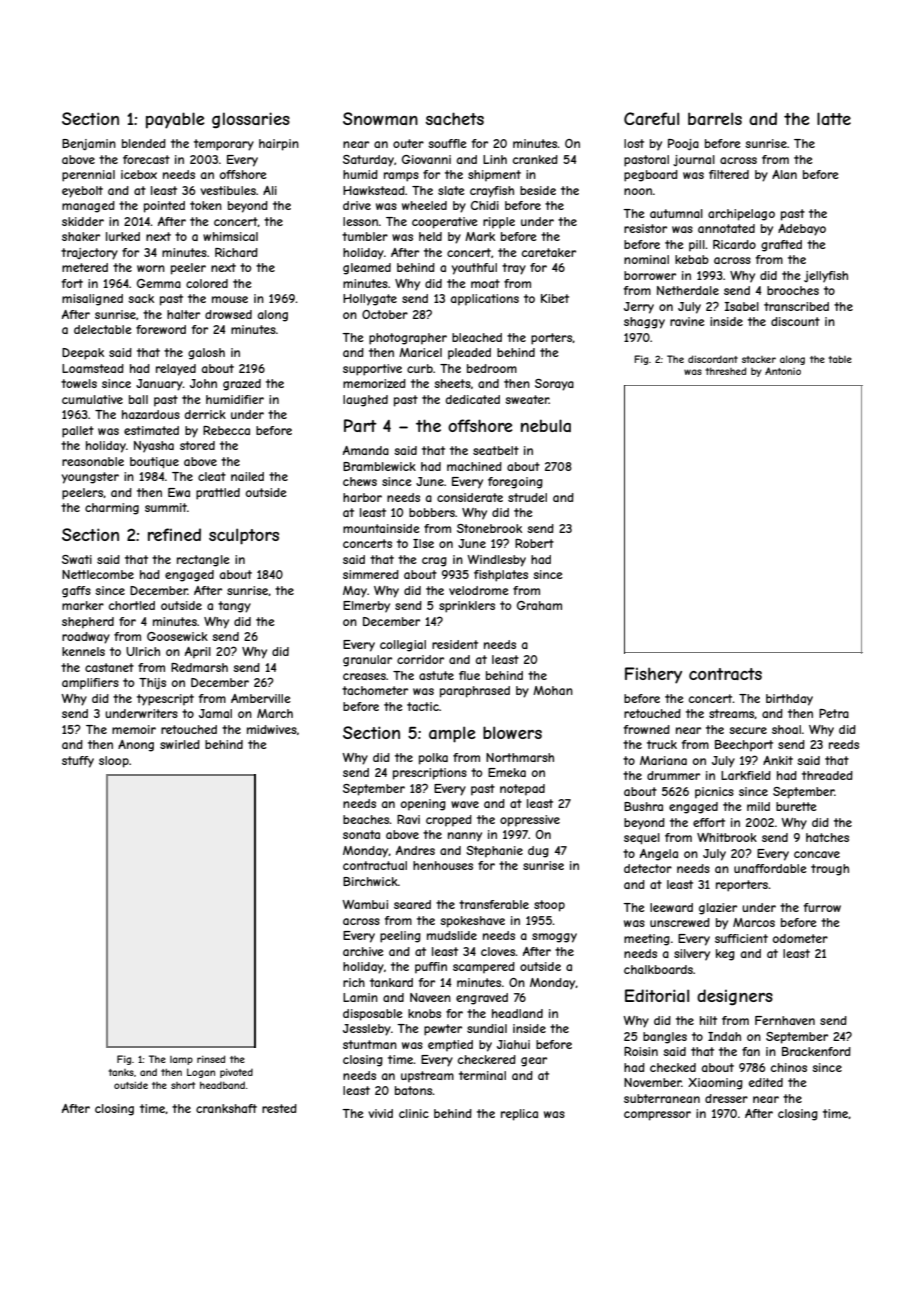  I want to click on compressor, so click(657, 1116).
